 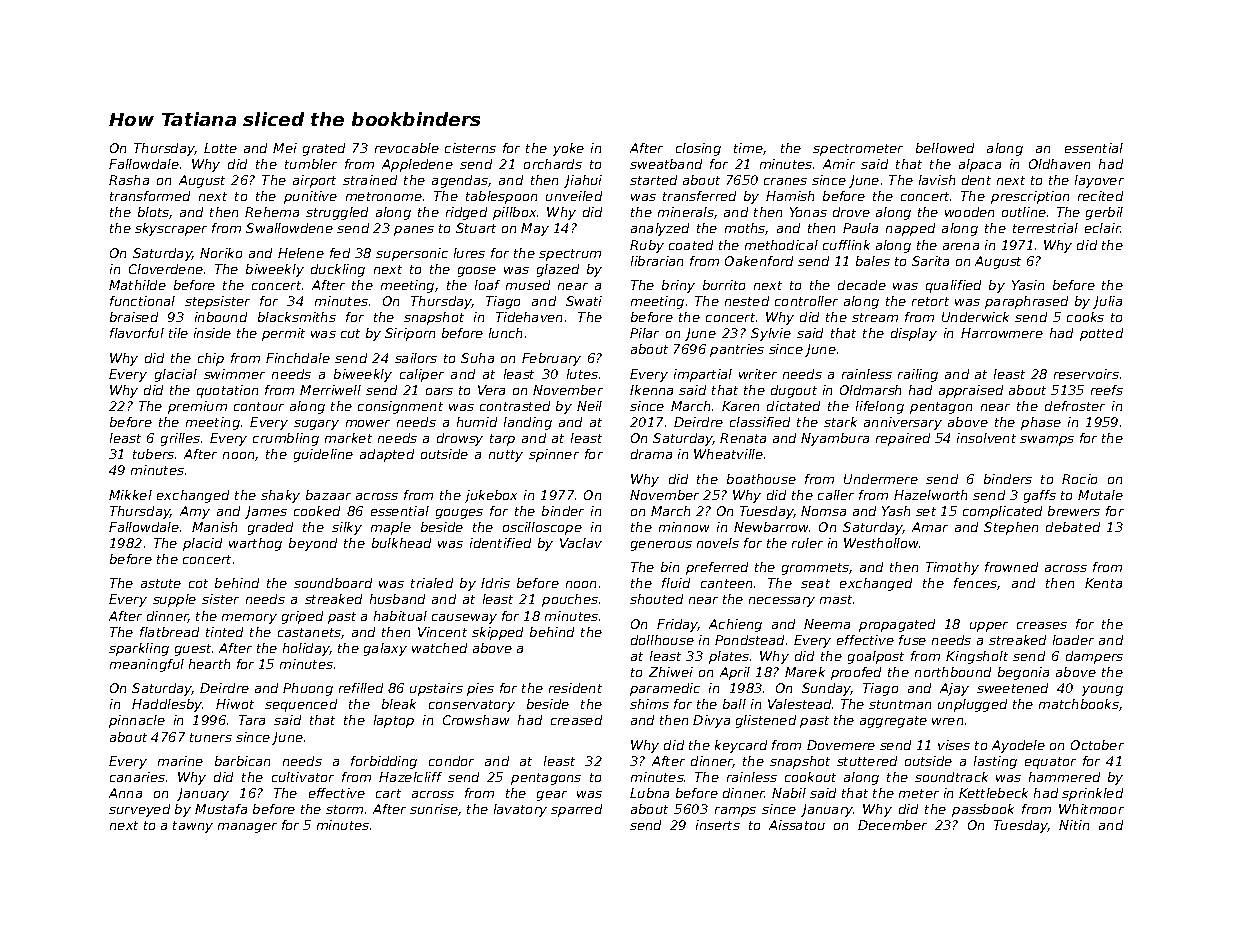 What do you see at coordinates (937, 180) in the screenshot?
I see `lavish` at bounding box center [937, 180].
